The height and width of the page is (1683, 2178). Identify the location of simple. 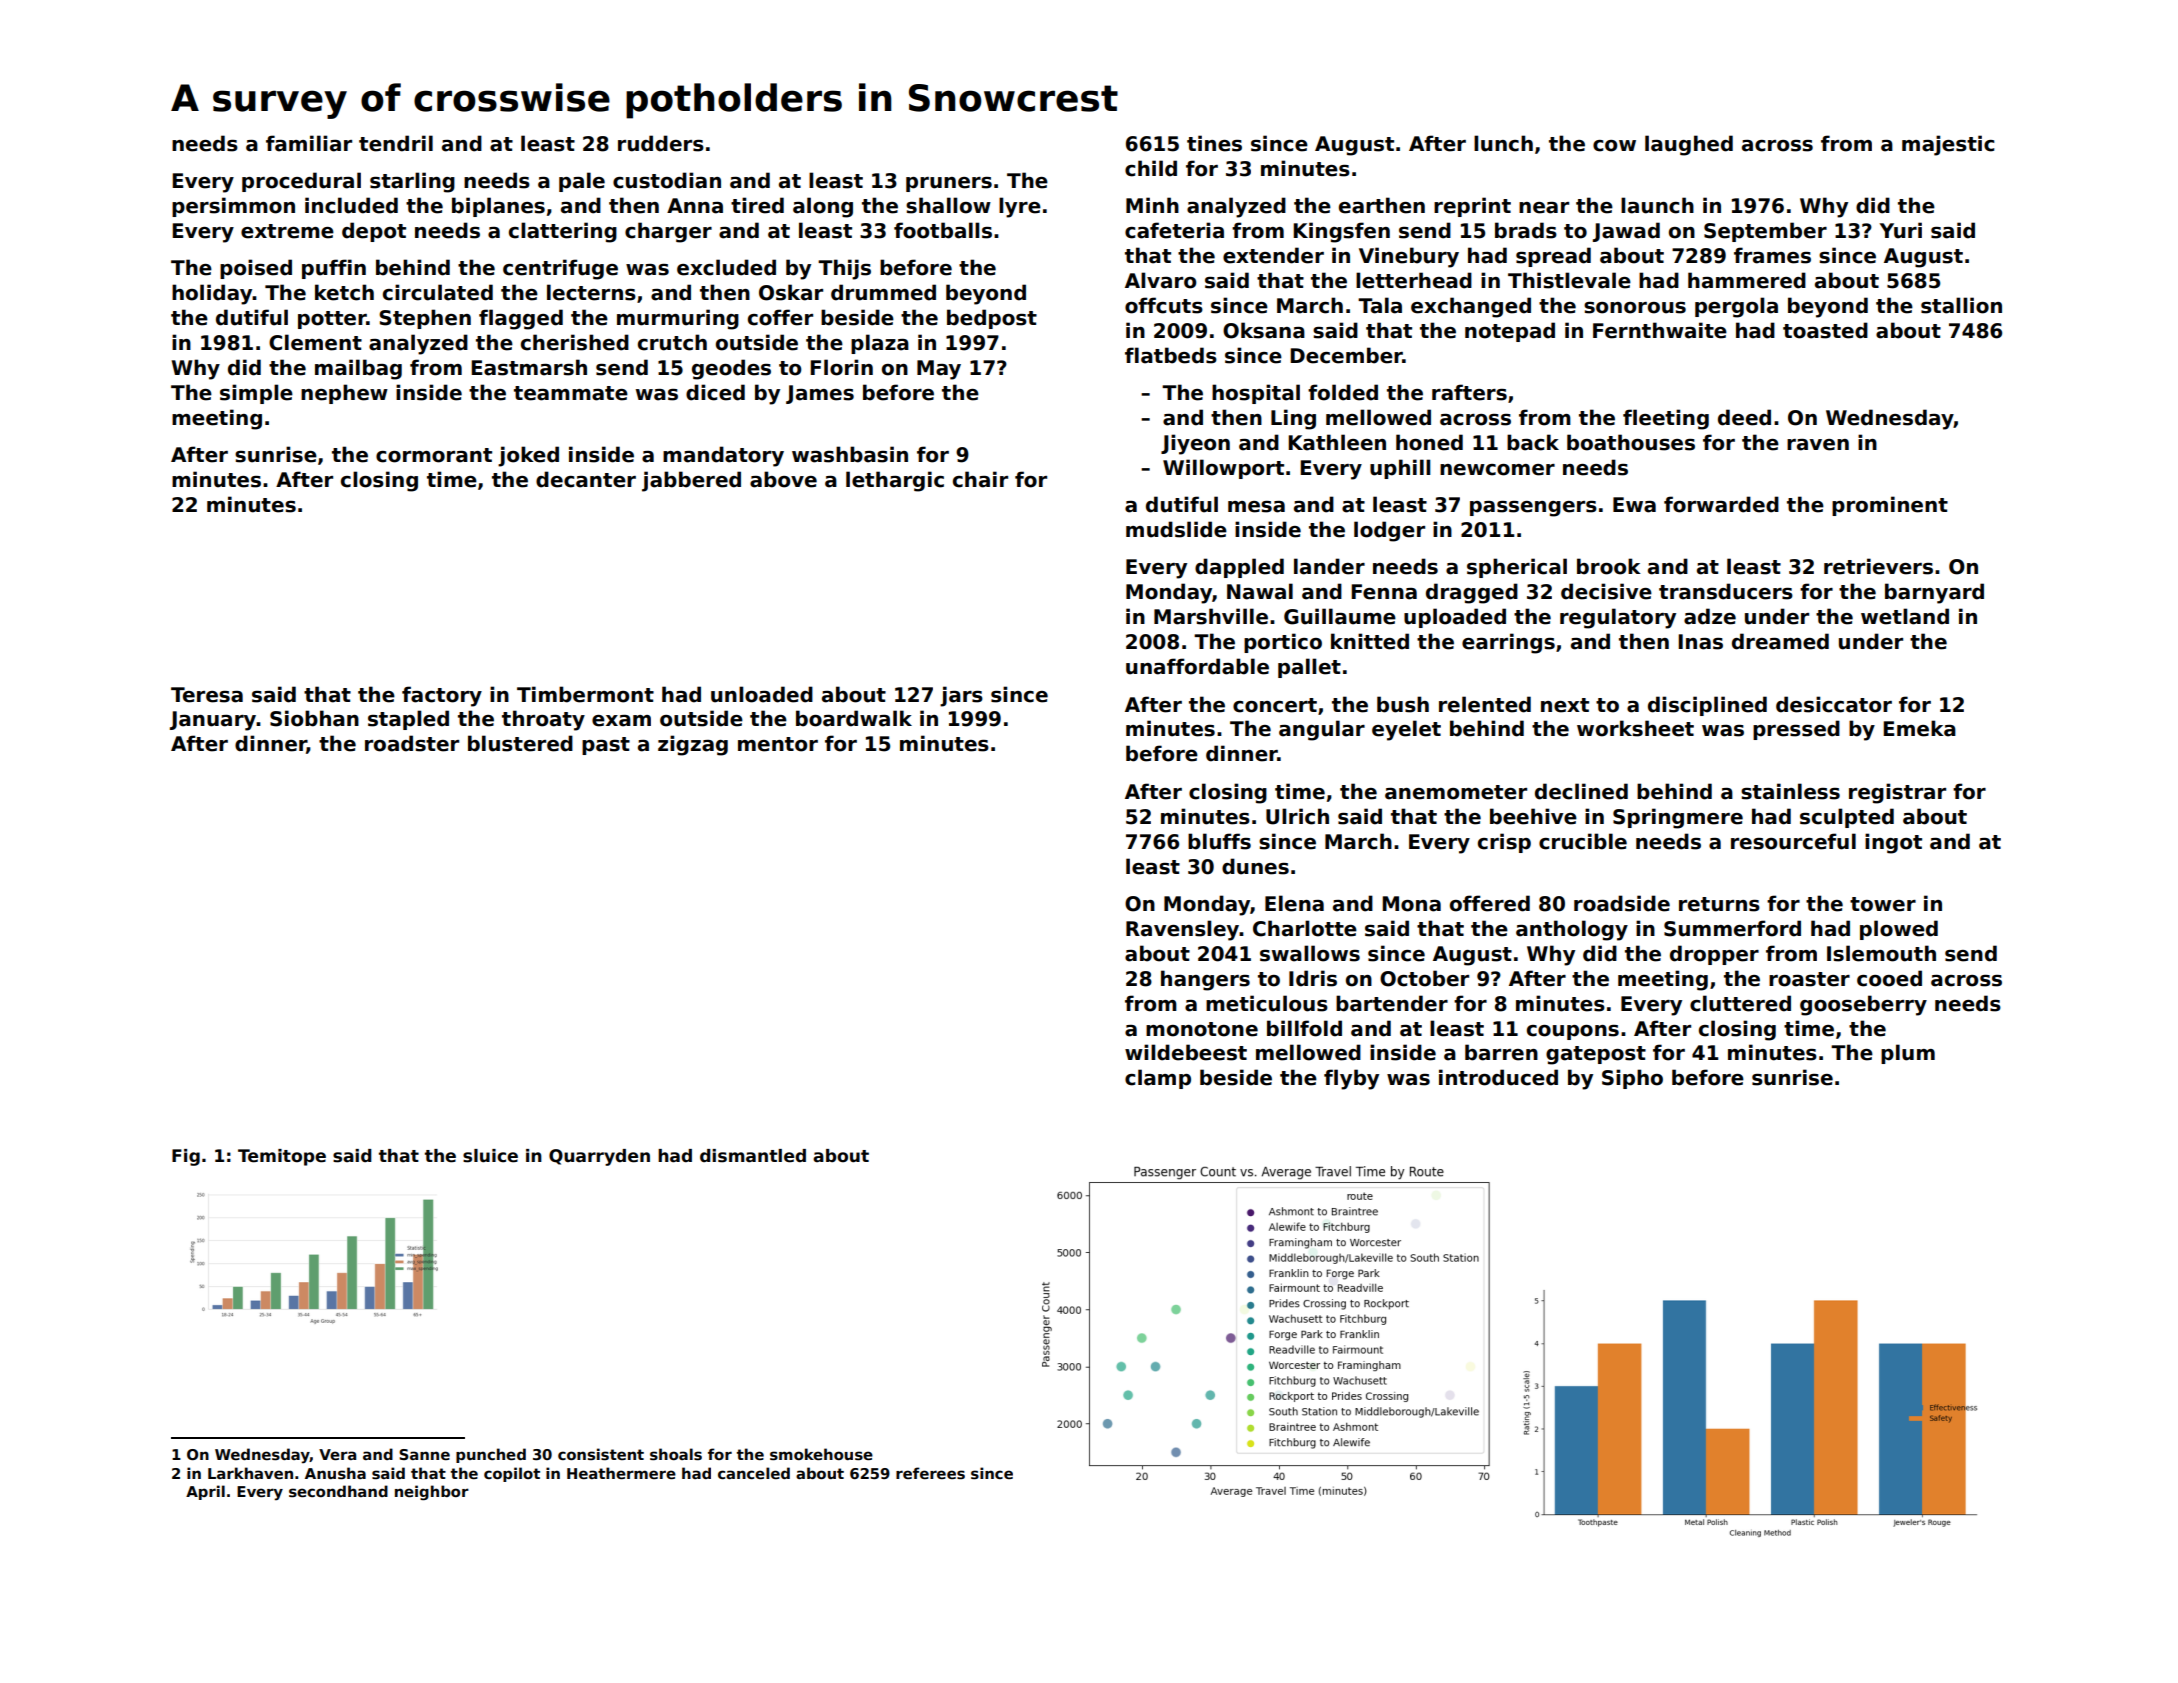
(256, 394).
